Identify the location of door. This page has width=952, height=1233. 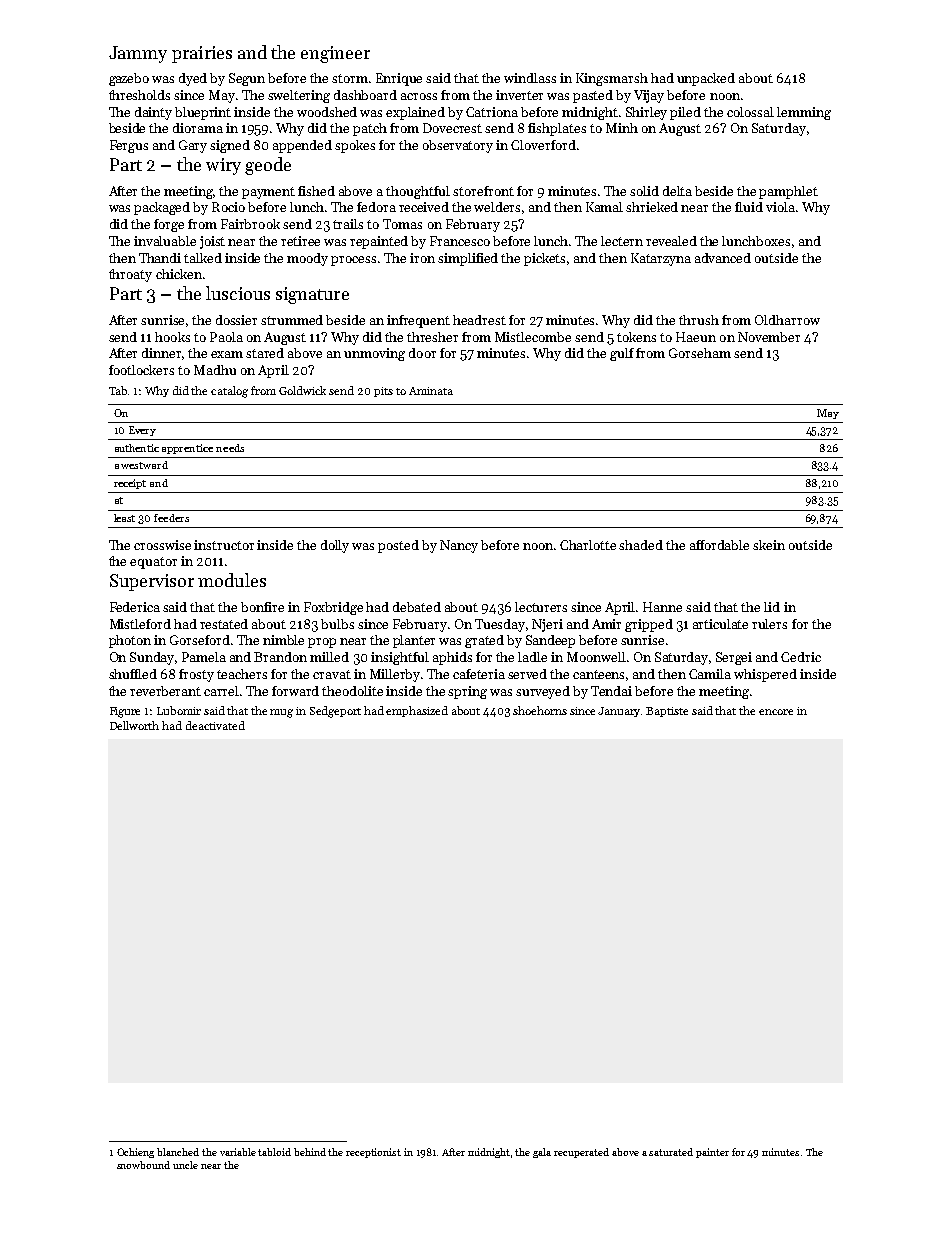
(422, 353).
